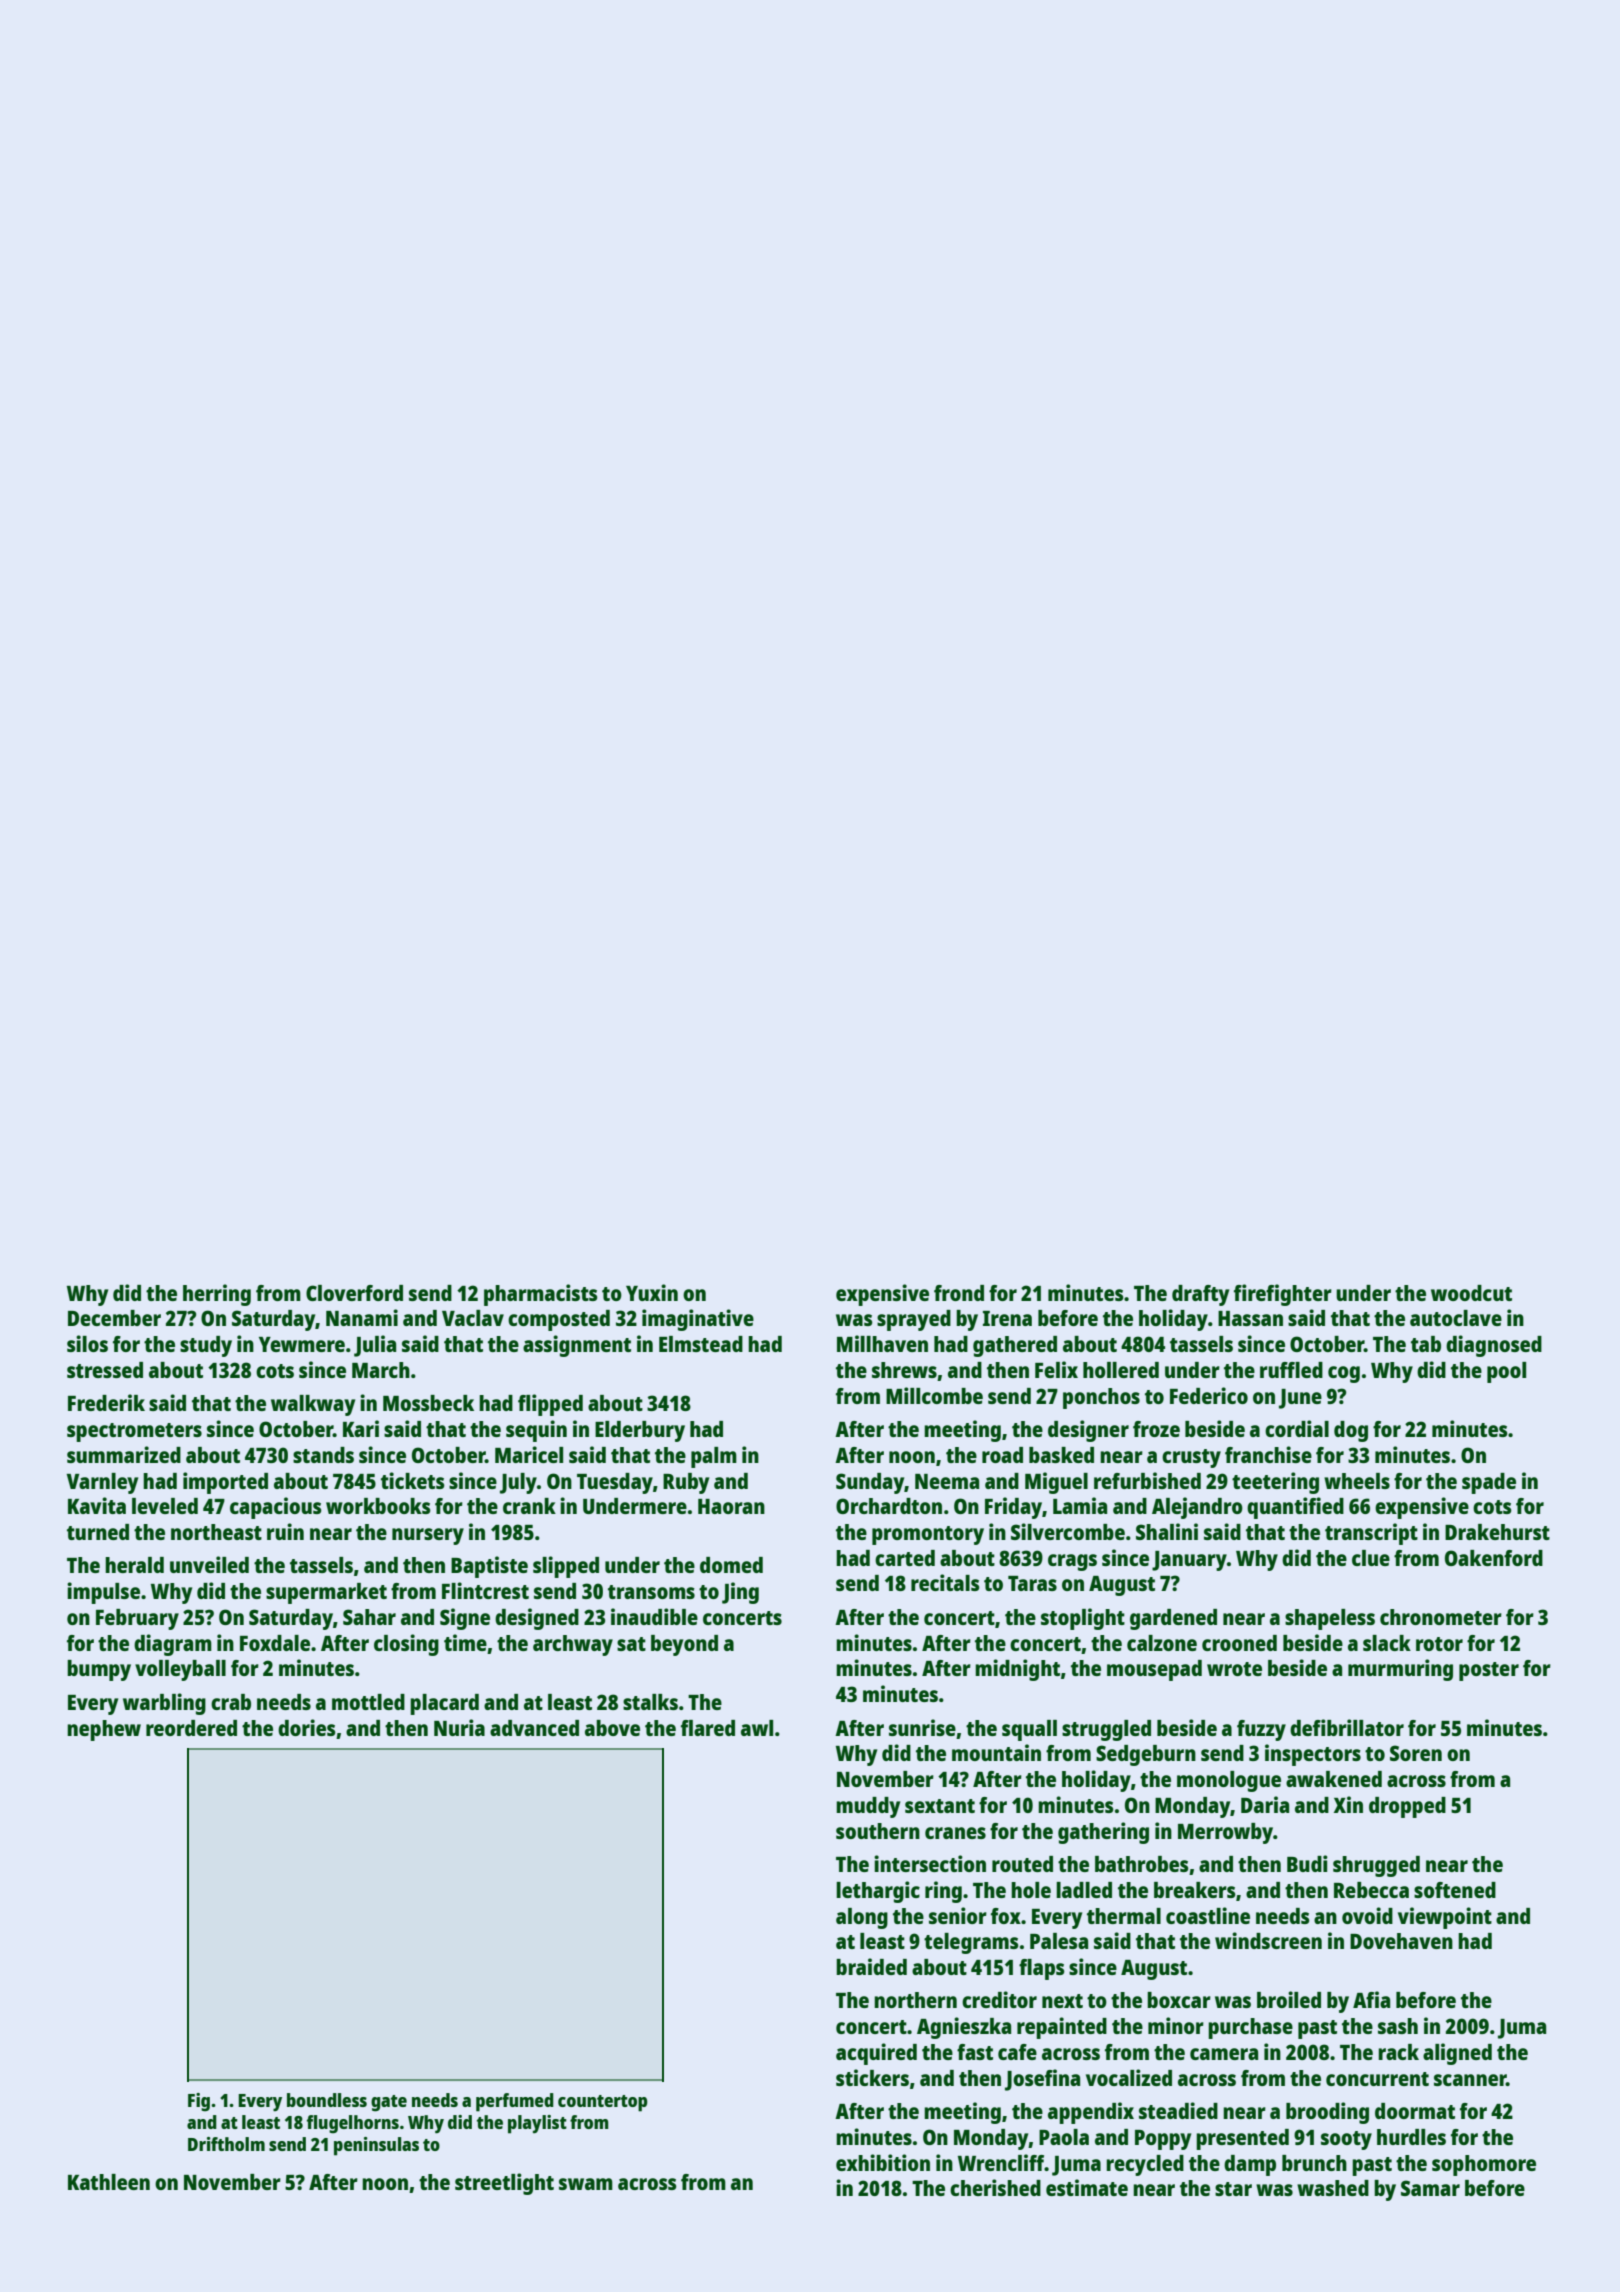  I want to click on Kathleen, so click(109, 2182).
